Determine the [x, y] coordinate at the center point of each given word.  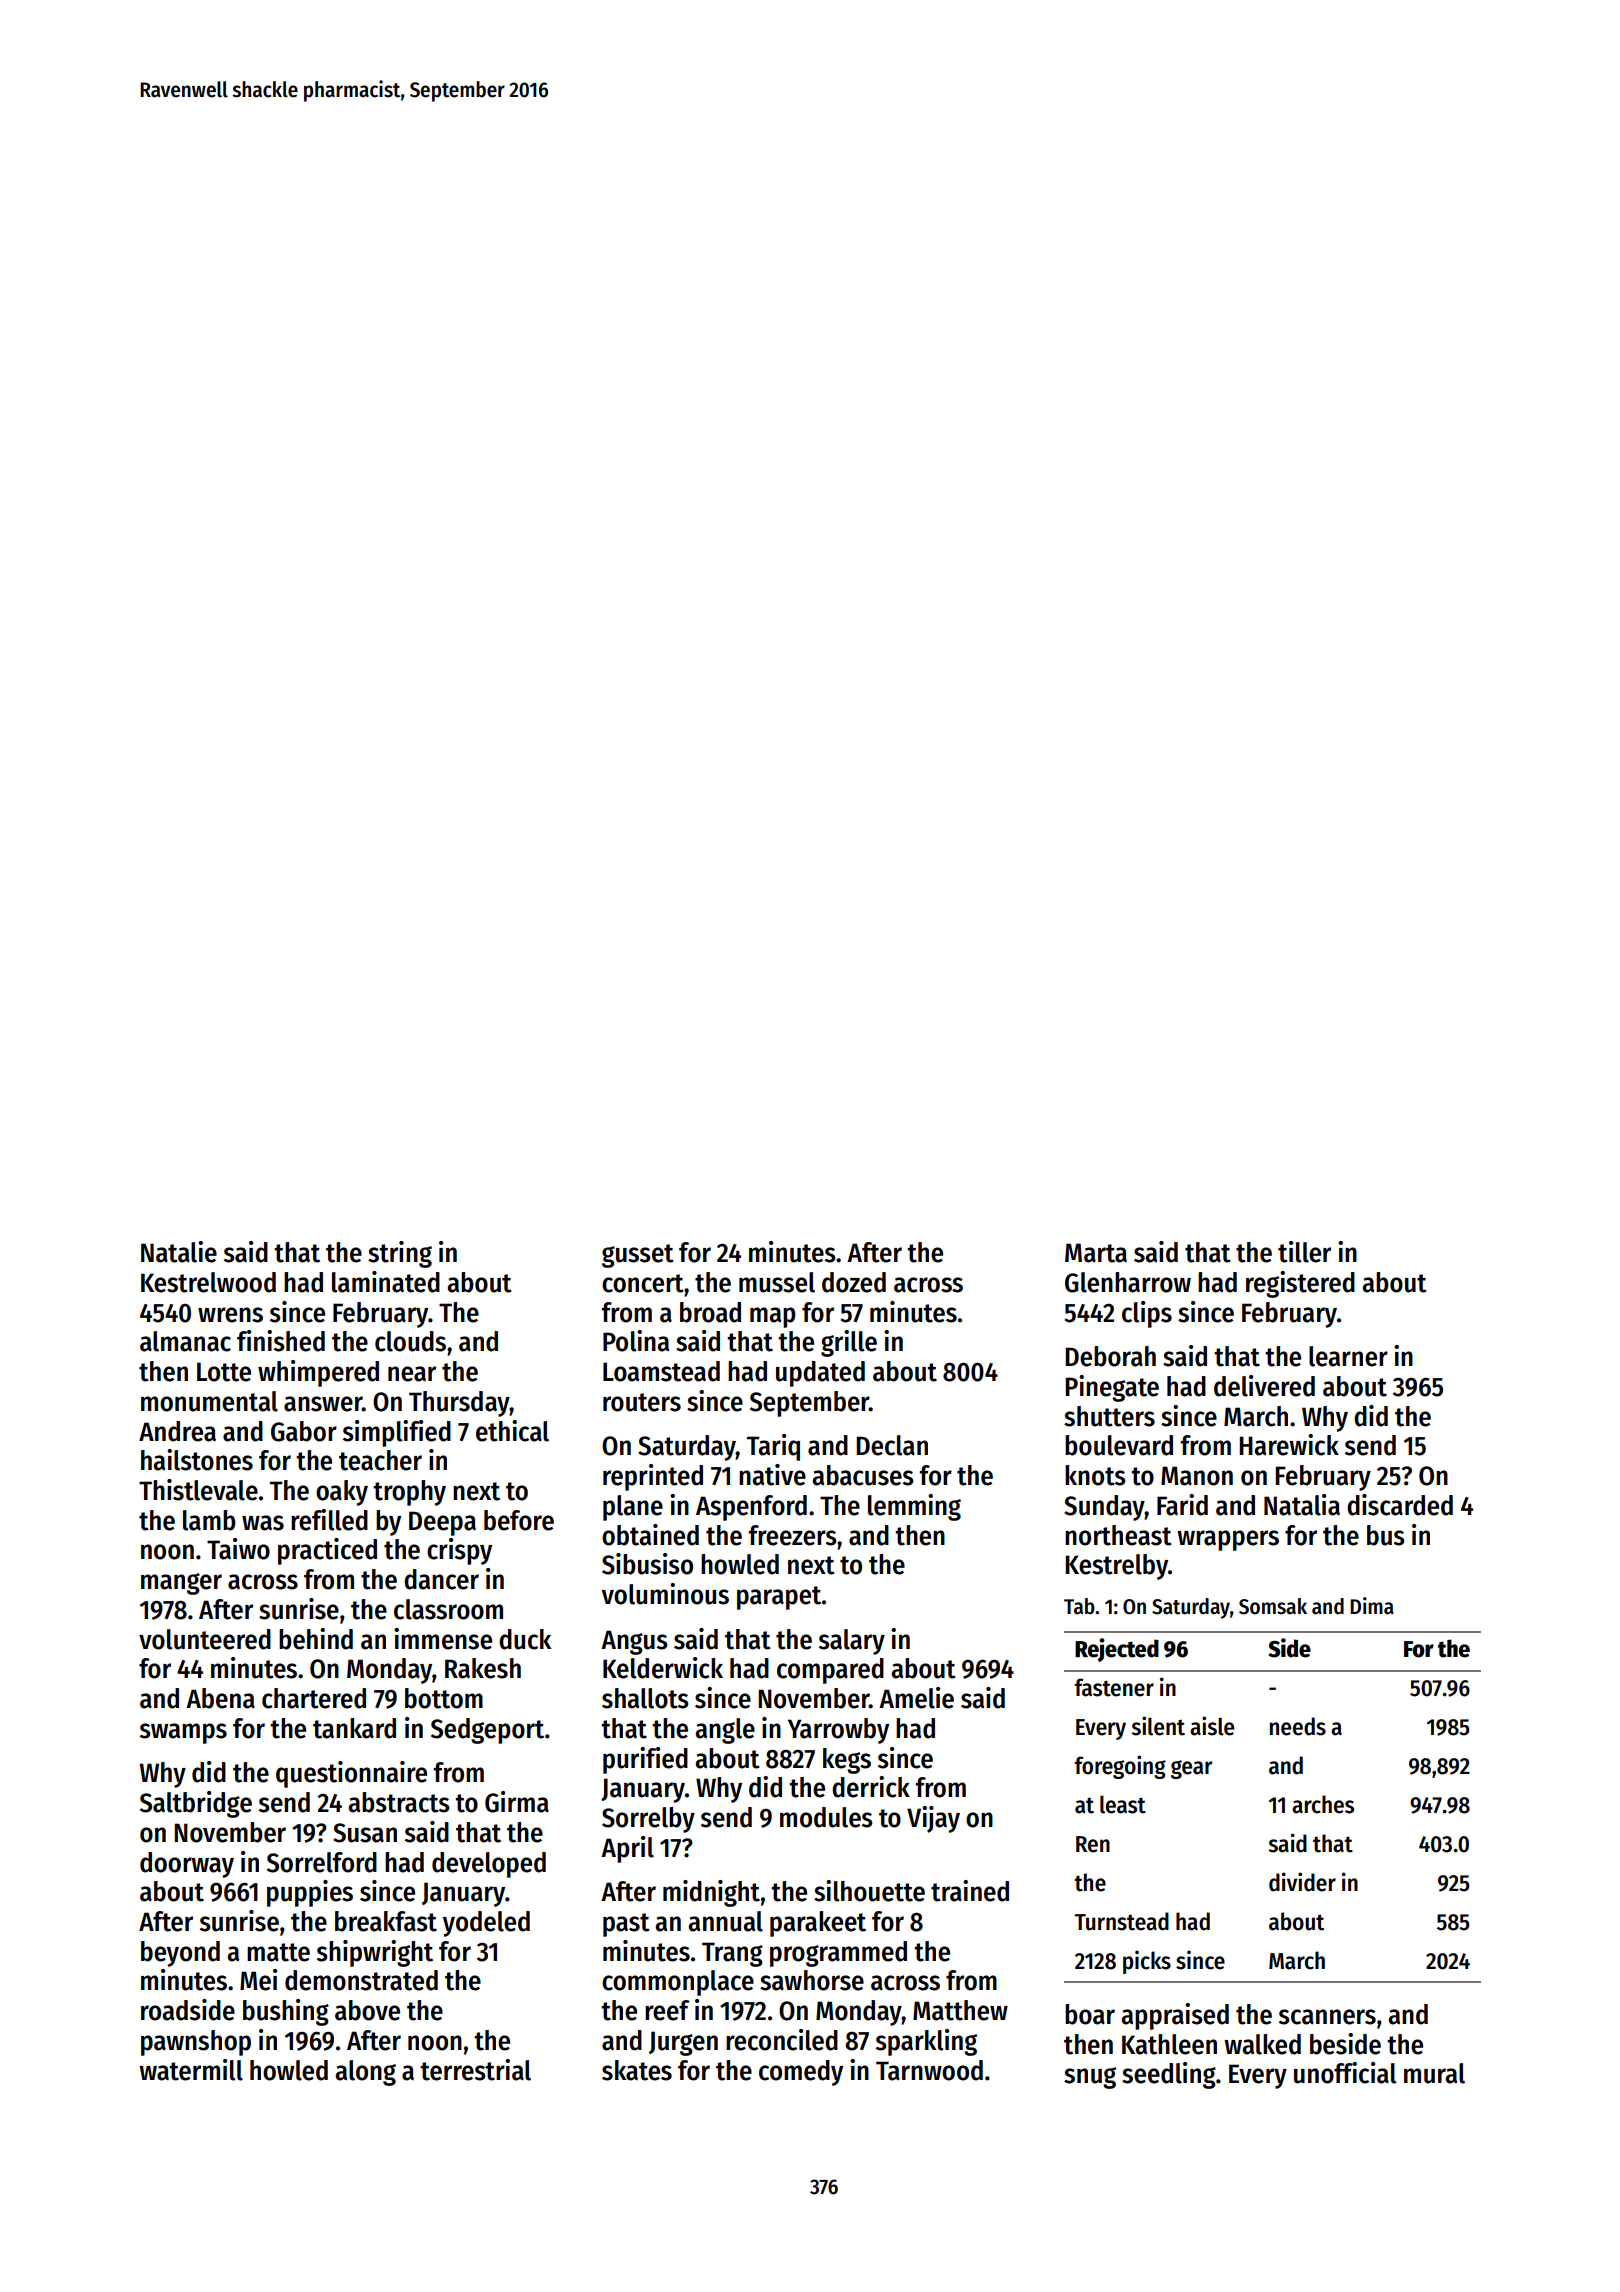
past [626, 1925]
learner [1348, 1356]
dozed [854, 1282]
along [365, 2073]
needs [1298, 1726]
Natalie [179, 1252]
